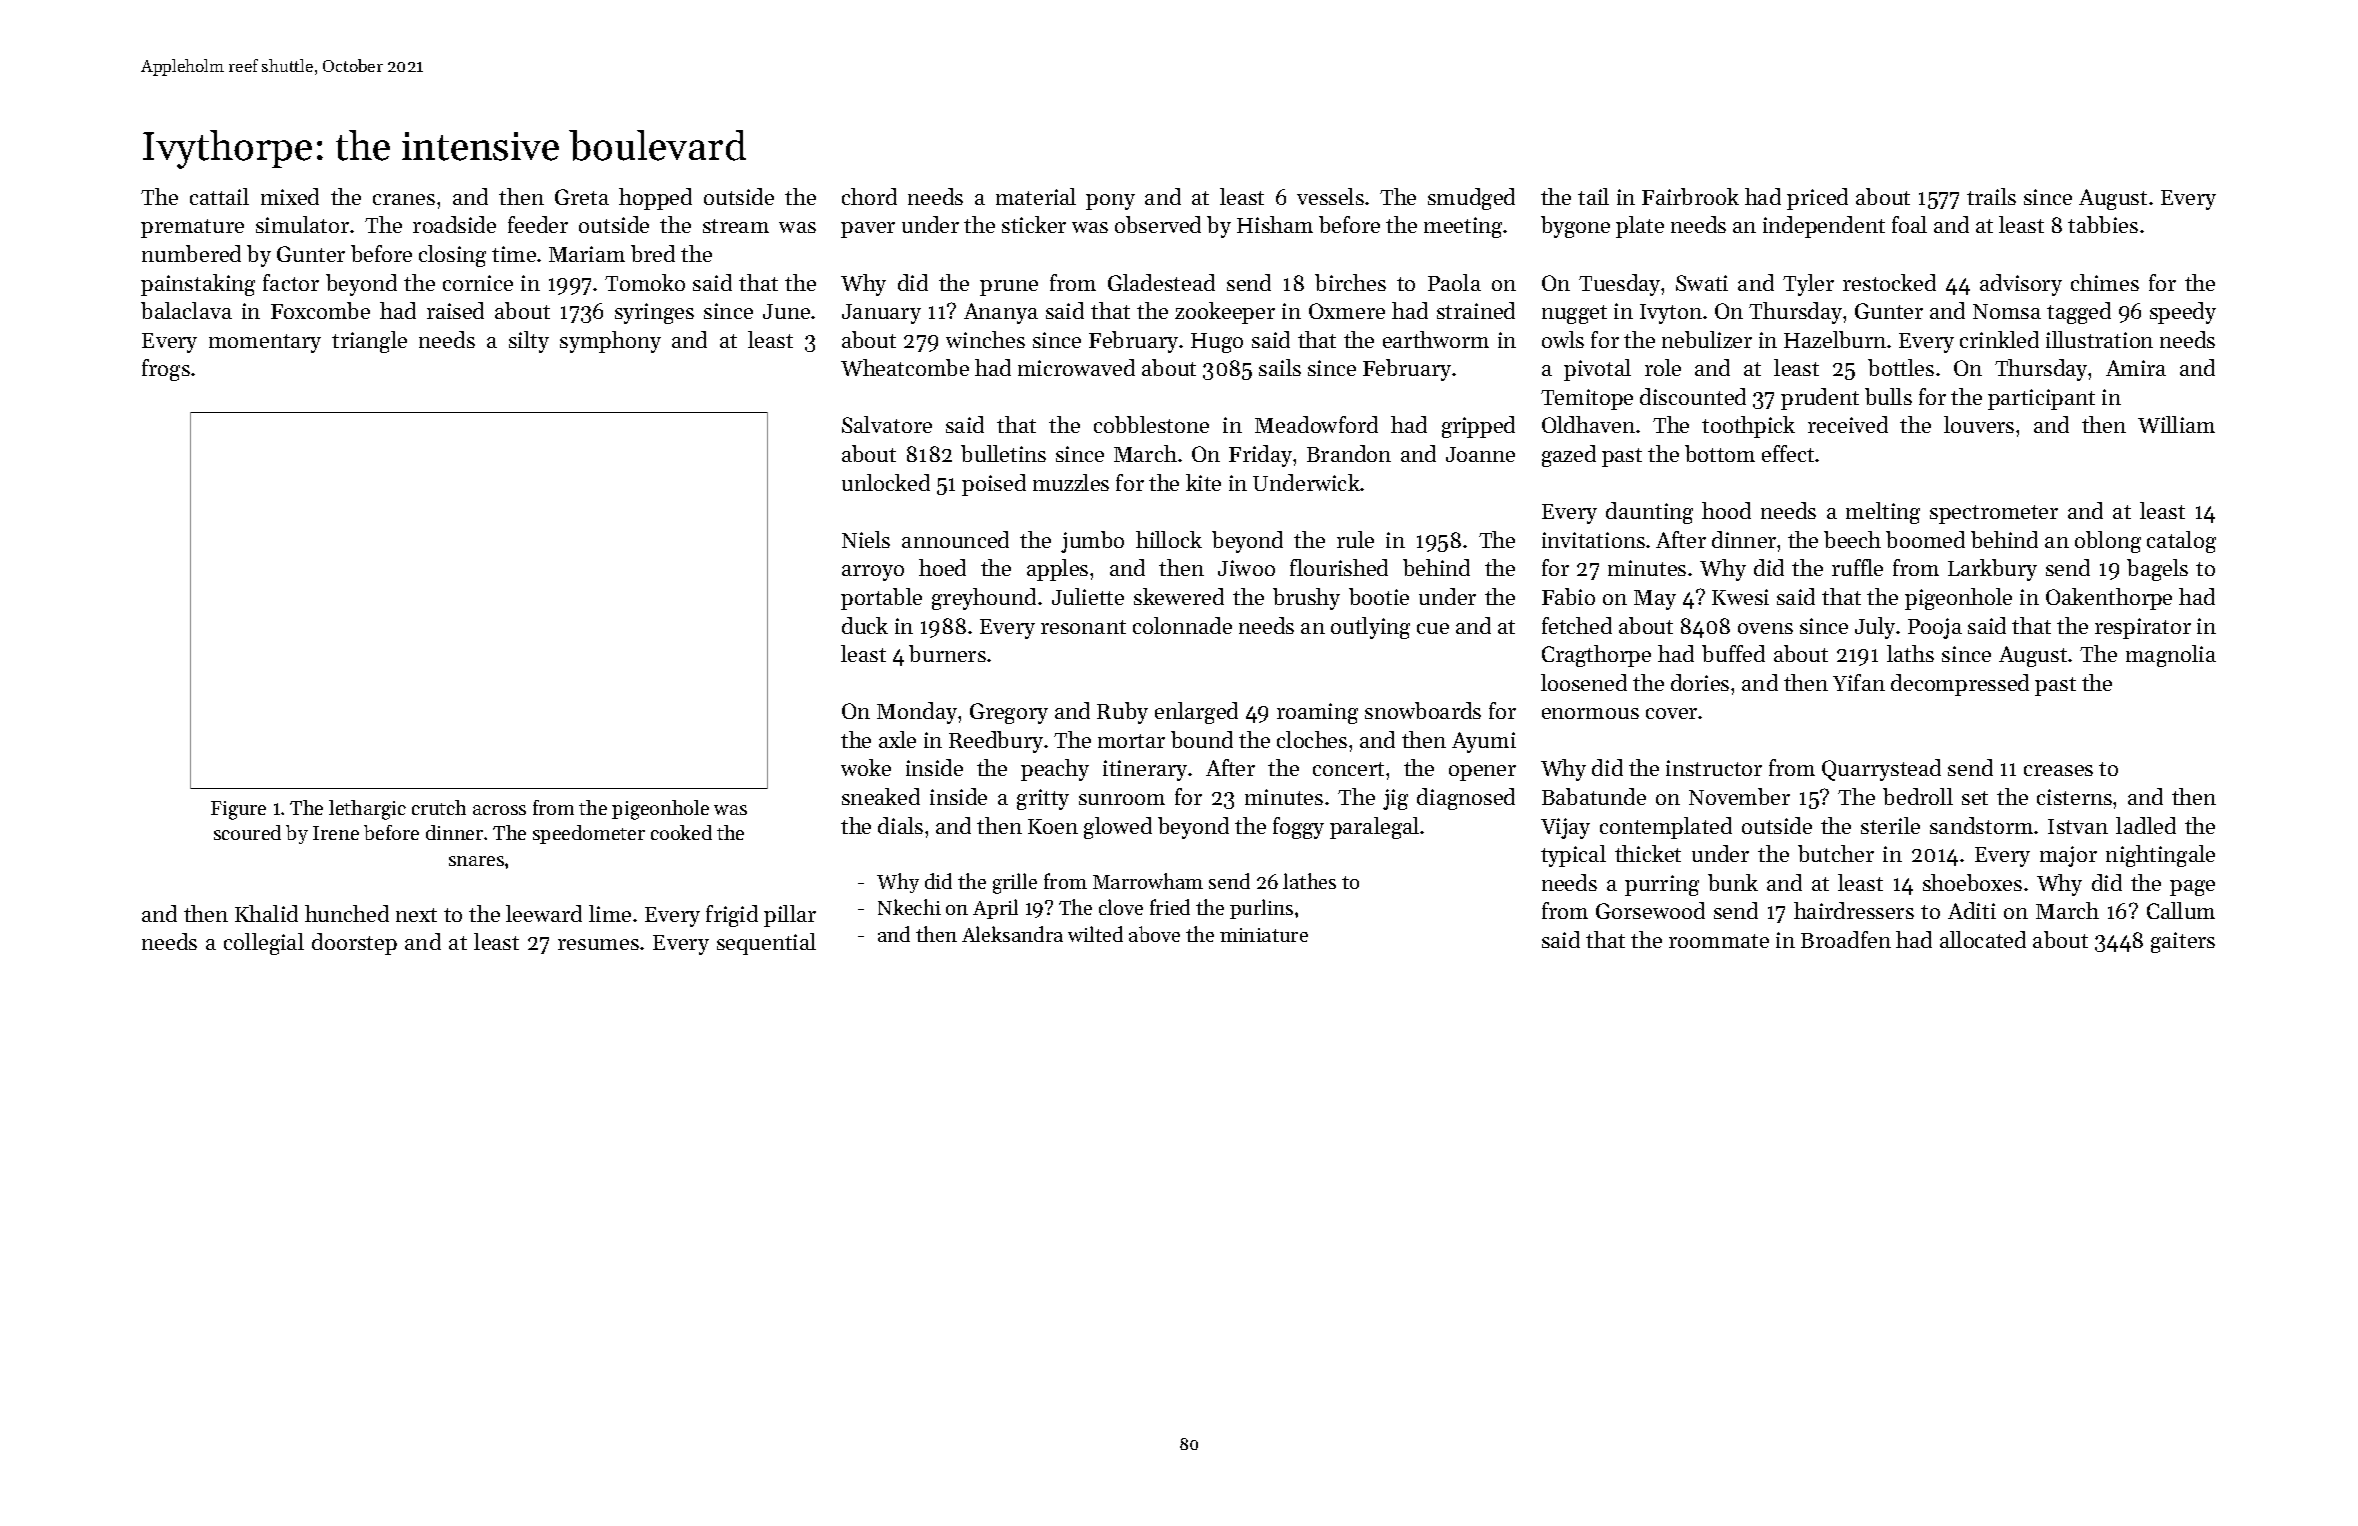 The width and height of the document is (2358, 1526). What do you see at coordinates (1918, 796) in the document?
I see `bedroll` at bounding box center [1918, 796].
